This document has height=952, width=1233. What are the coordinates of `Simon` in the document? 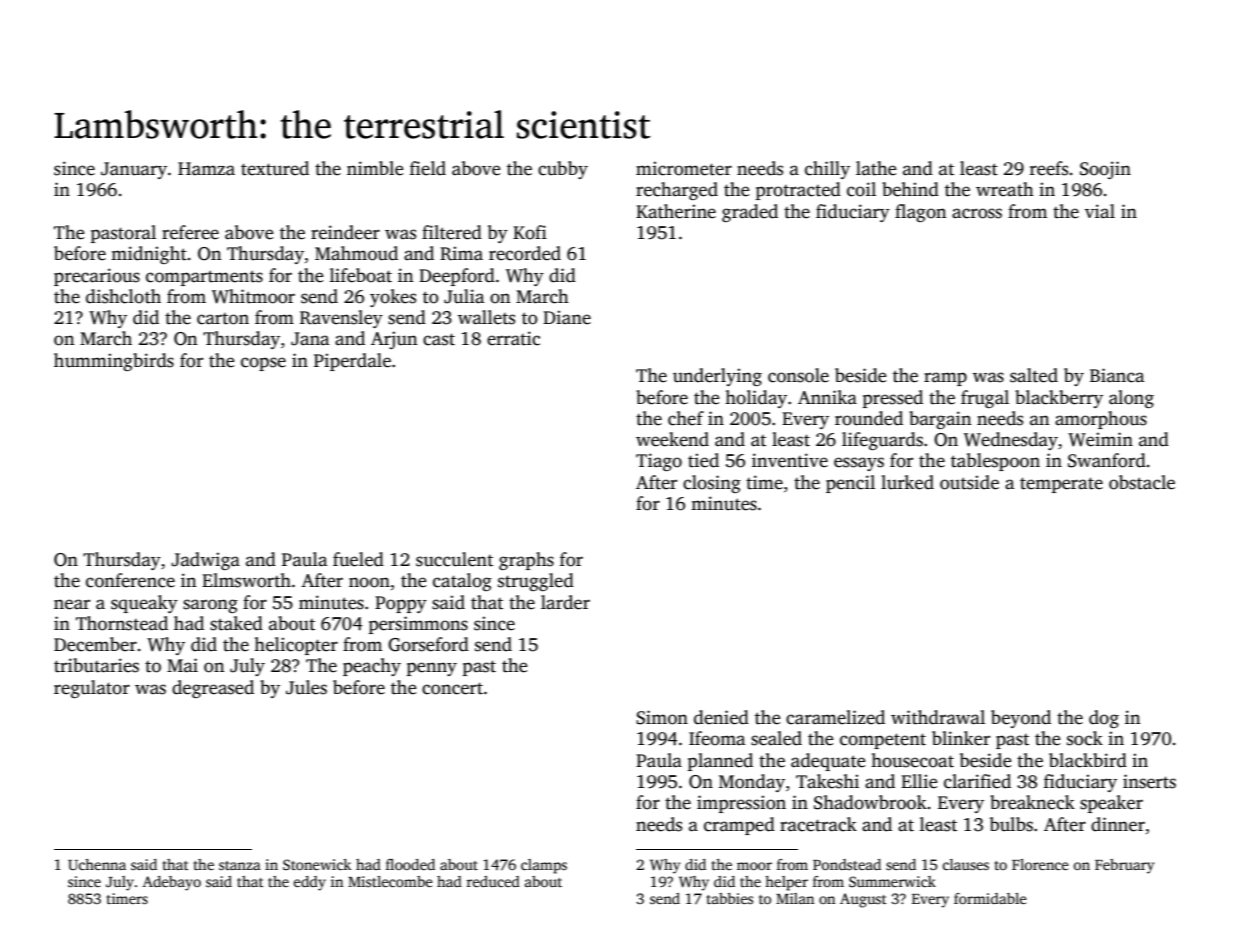 It's located at (662, 717).
